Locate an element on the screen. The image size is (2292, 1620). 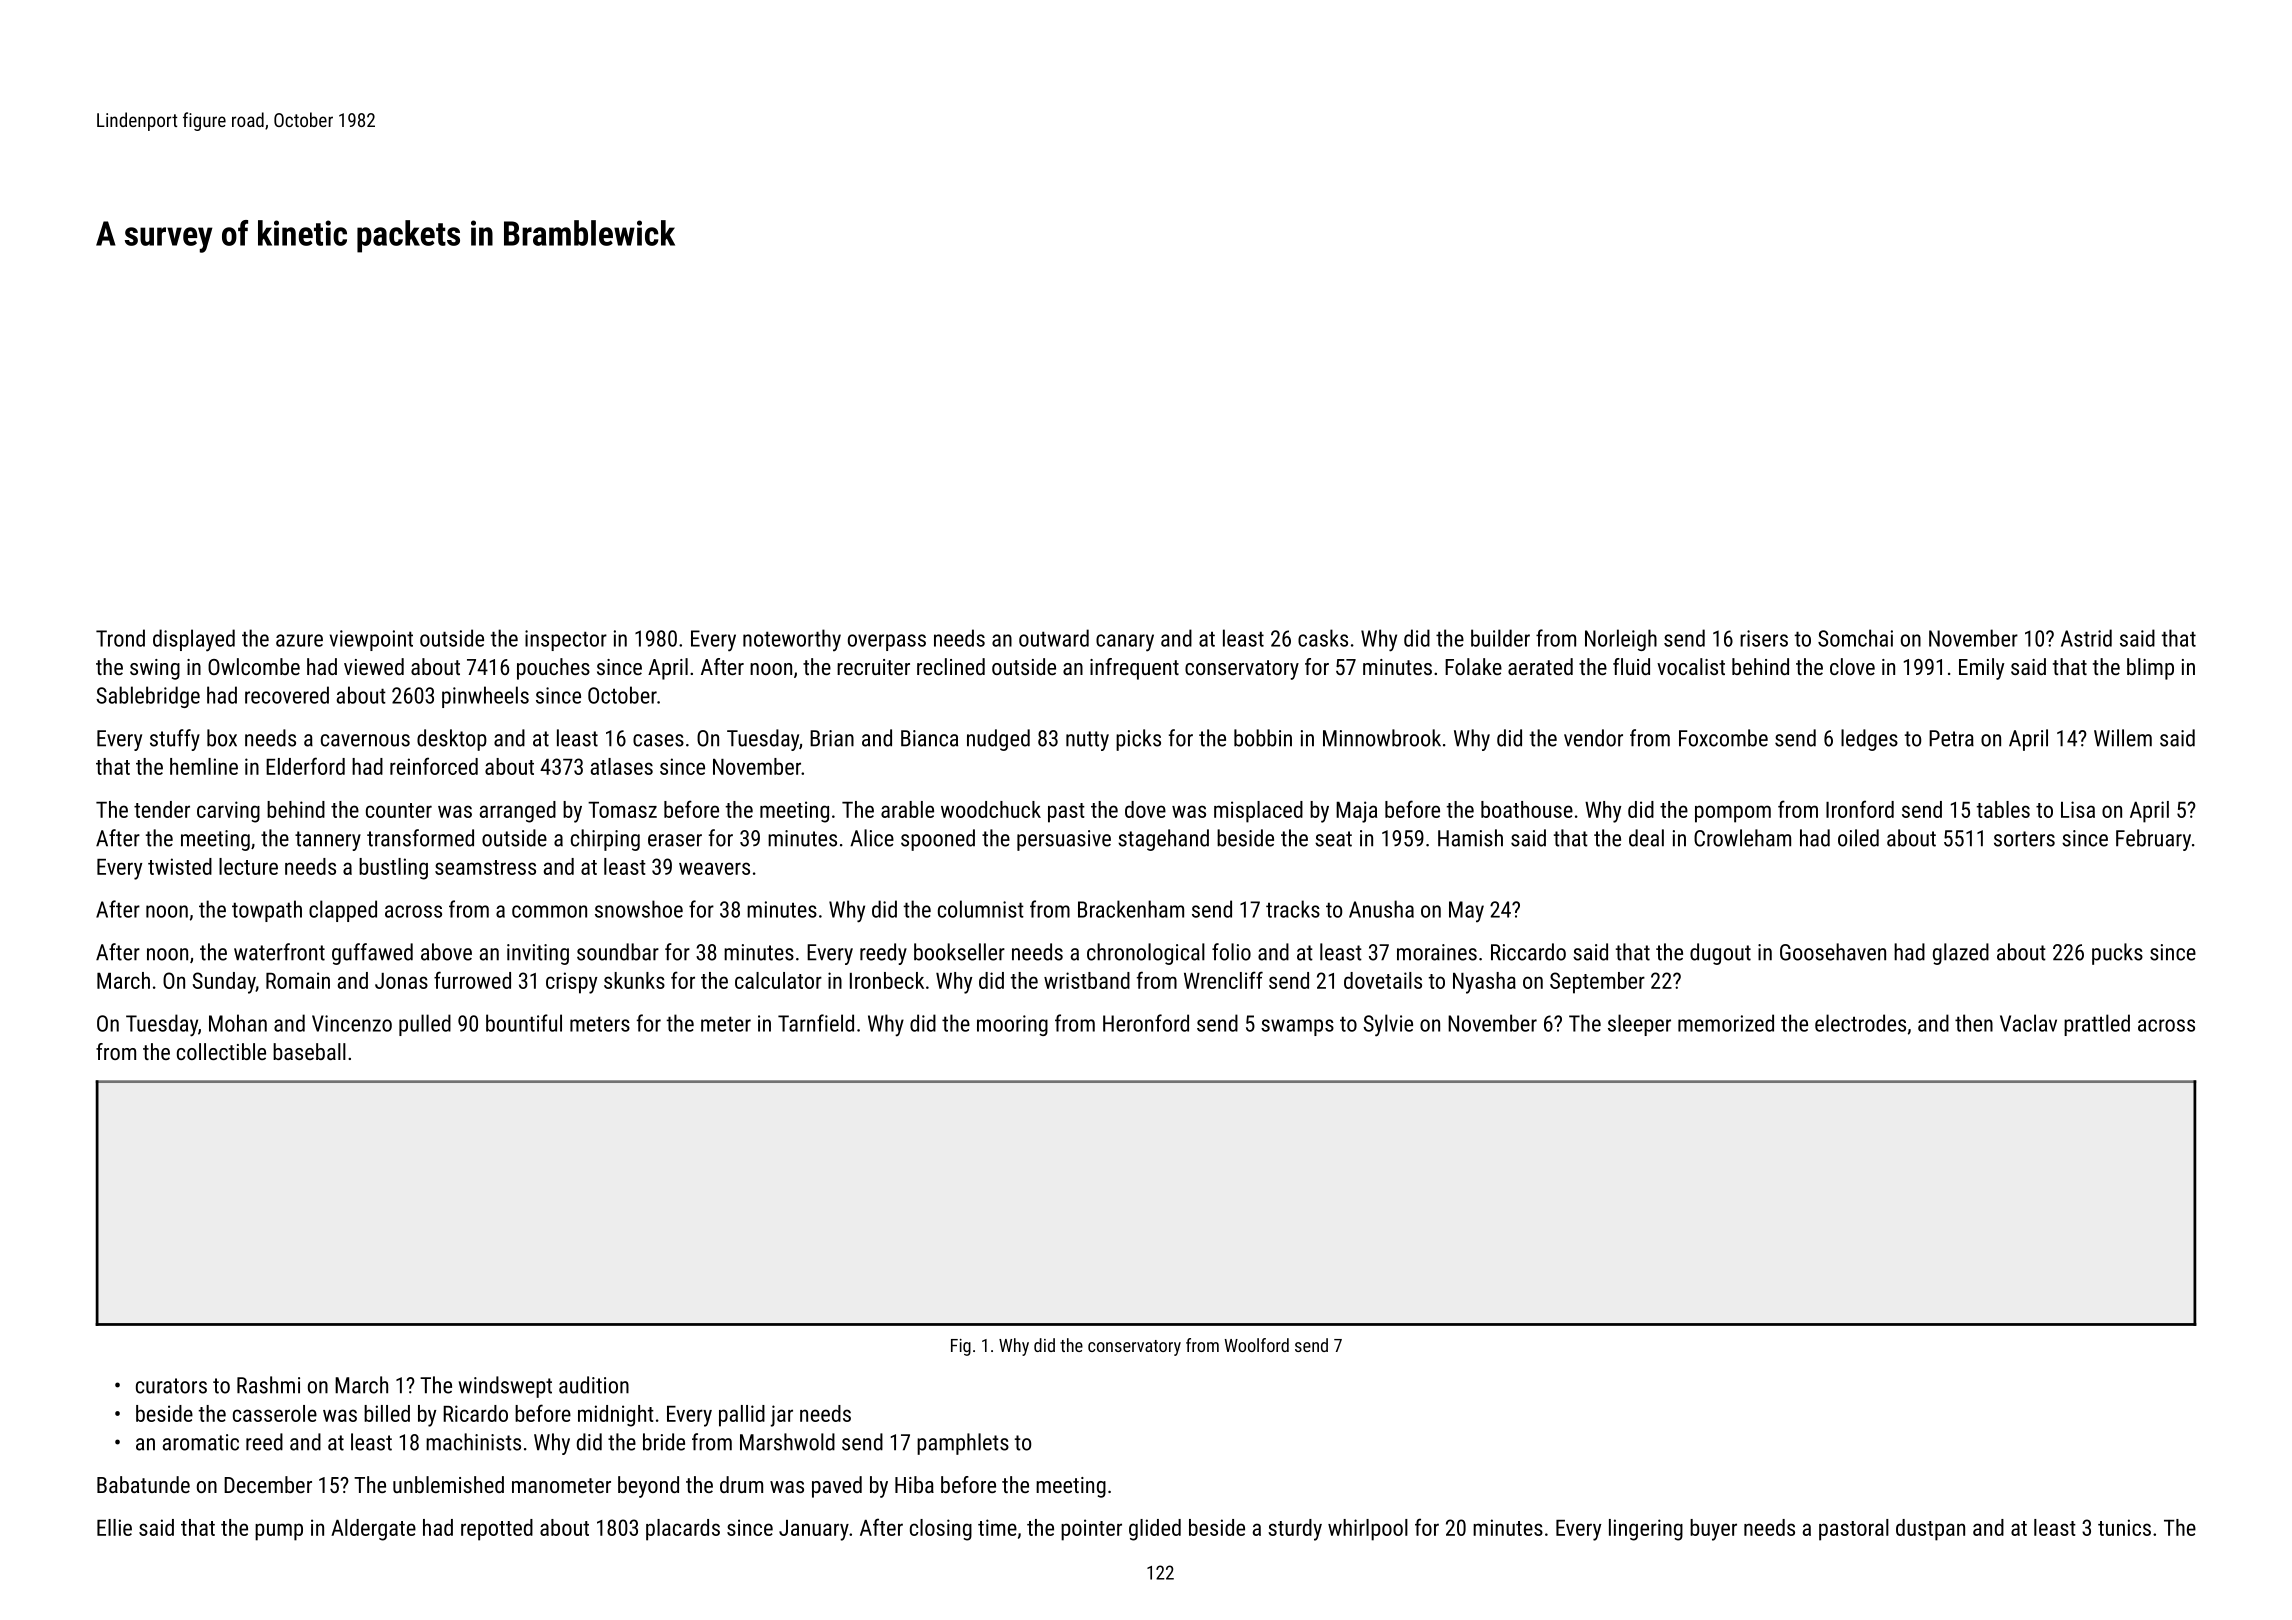
prattled is located at coordinates (2097, 1025).
